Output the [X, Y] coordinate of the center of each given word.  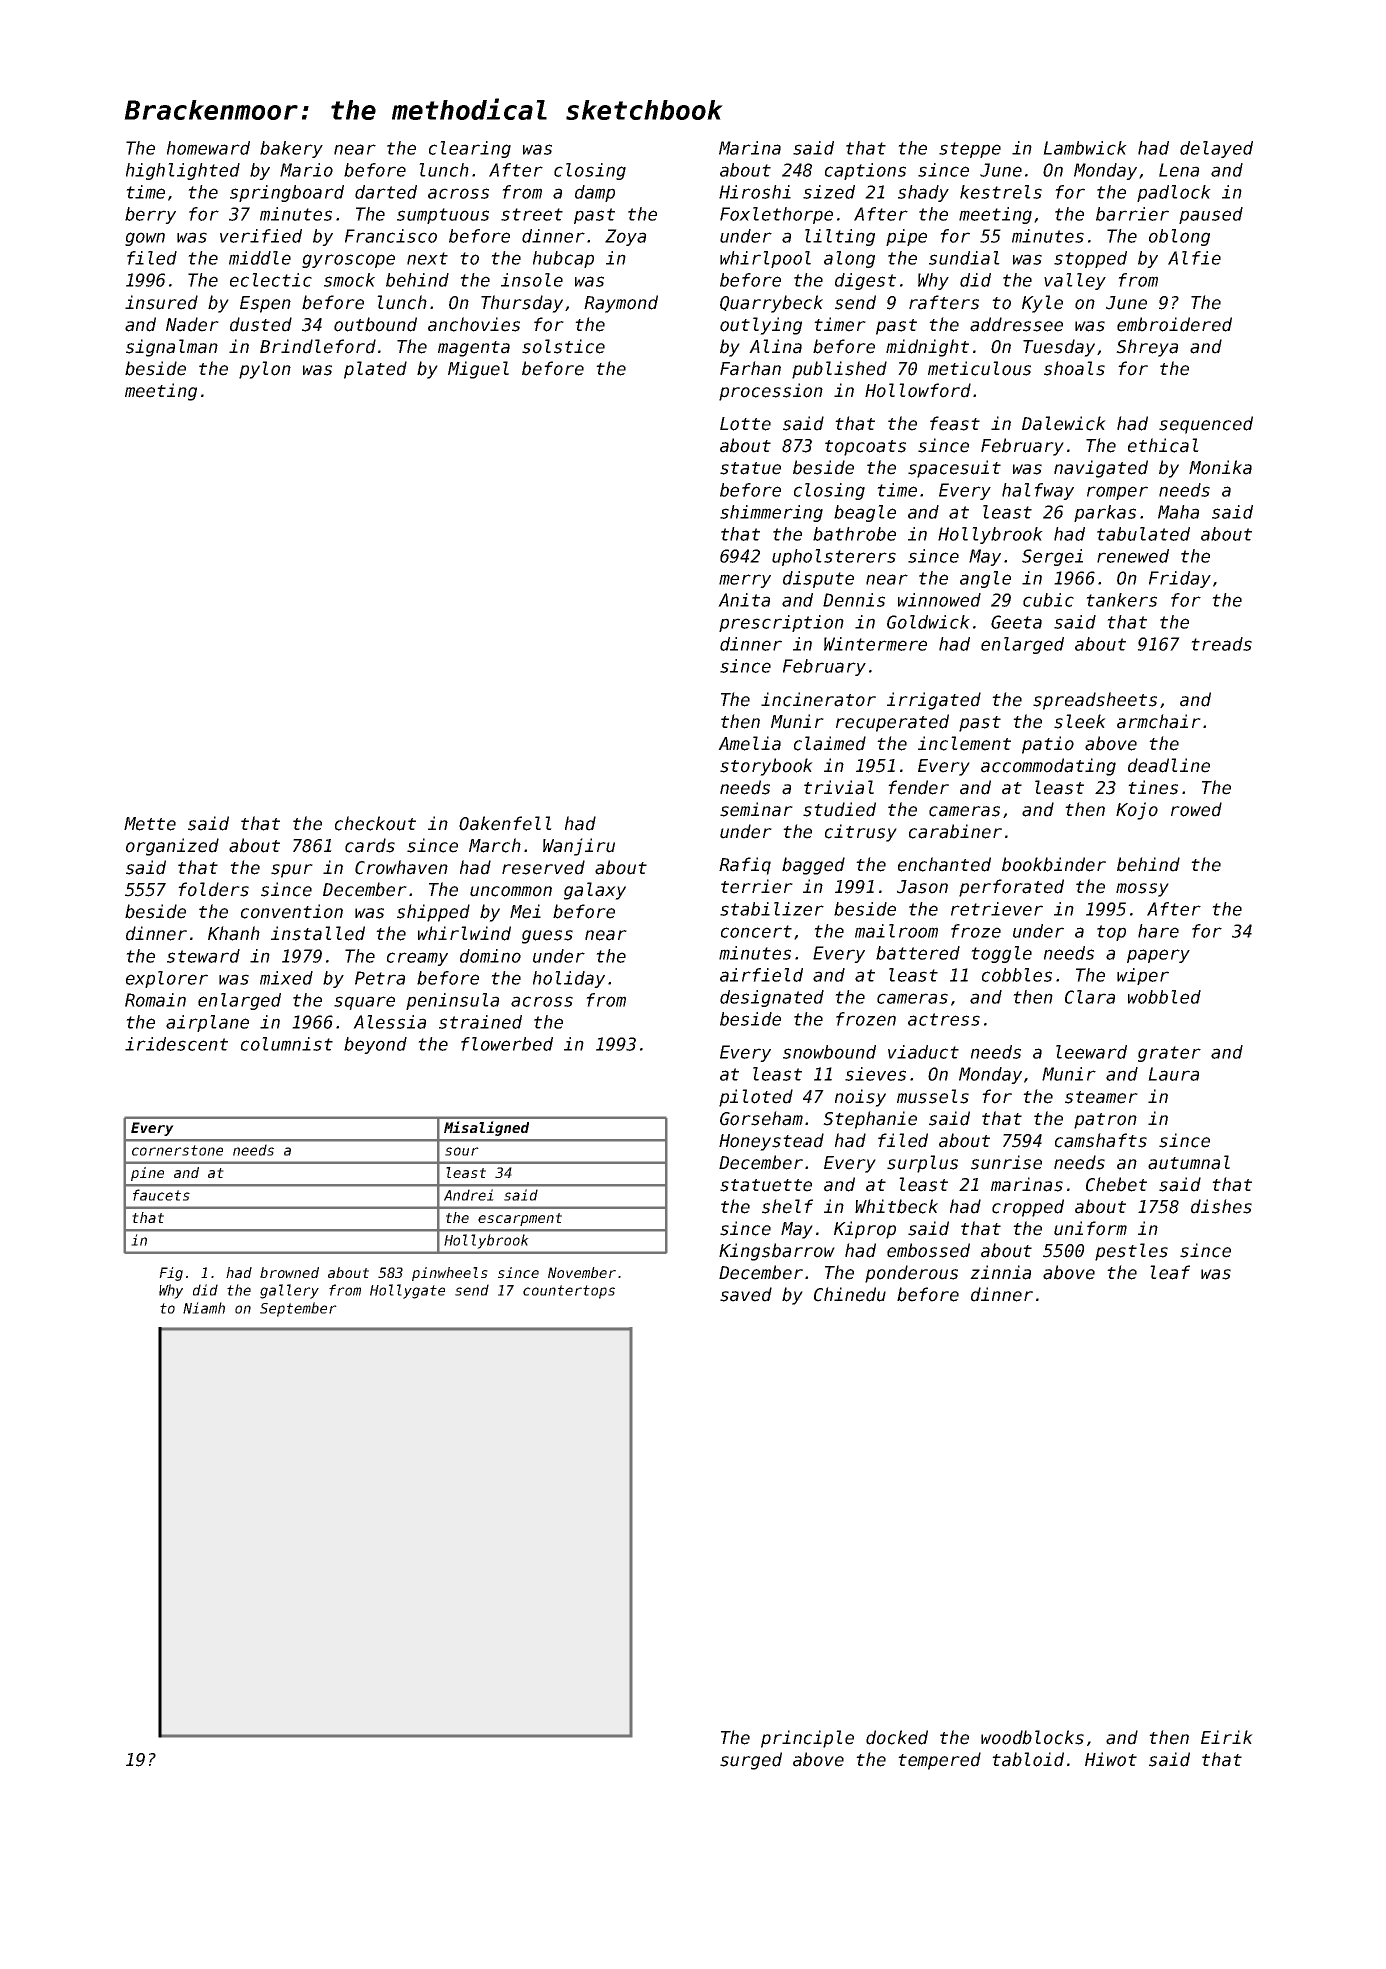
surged [751, 1761]
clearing [470, 149]
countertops [569, 1292]
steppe [970, 150]
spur [292, 871]
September [298, 1309]
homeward [208, 148]
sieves [875, 1074]
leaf [1170, 1272]
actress [944, 1019]
